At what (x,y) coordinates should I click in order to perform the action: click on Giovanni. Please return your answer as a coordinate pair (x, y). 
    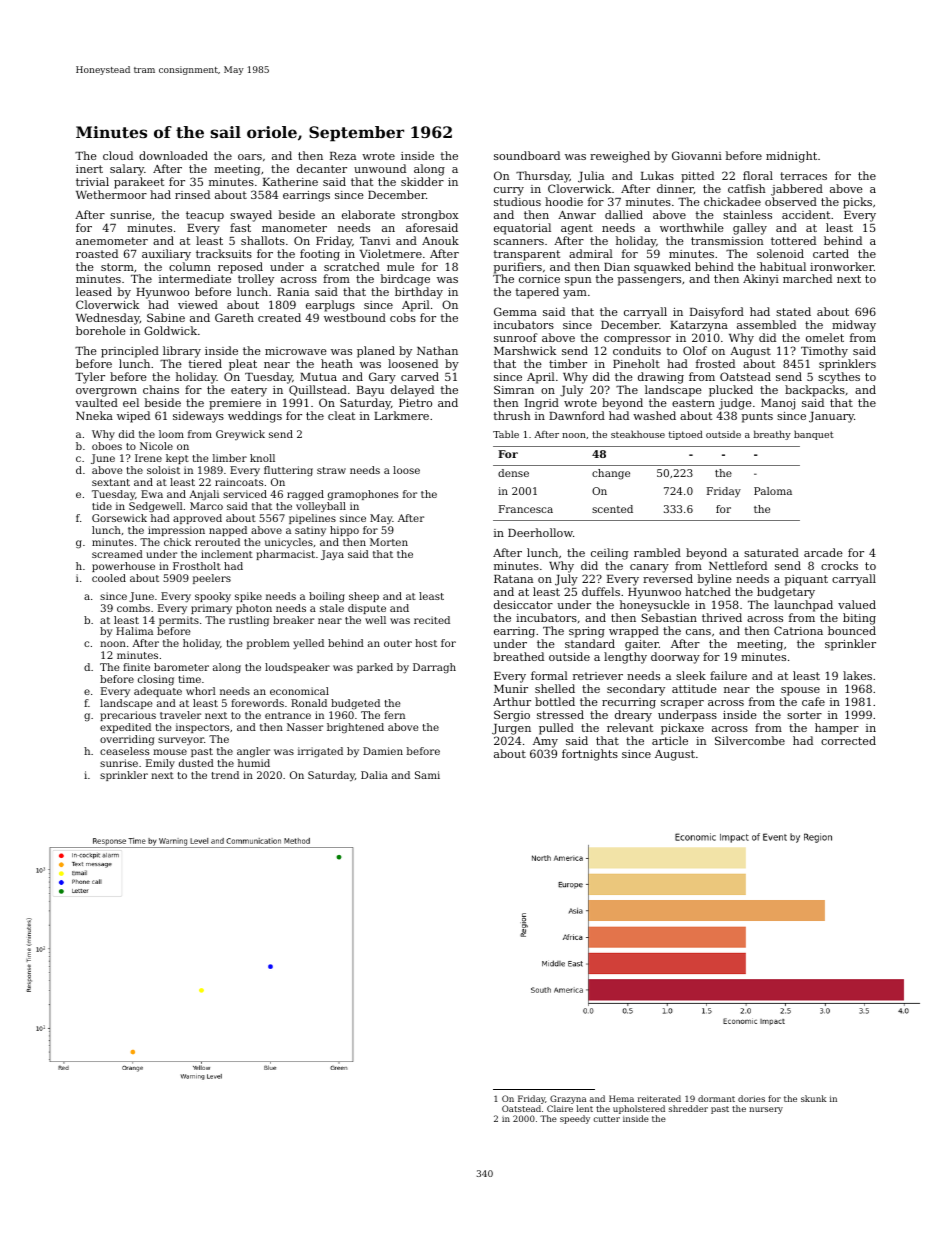
    Looking at the image, I should click on (697, 155).
